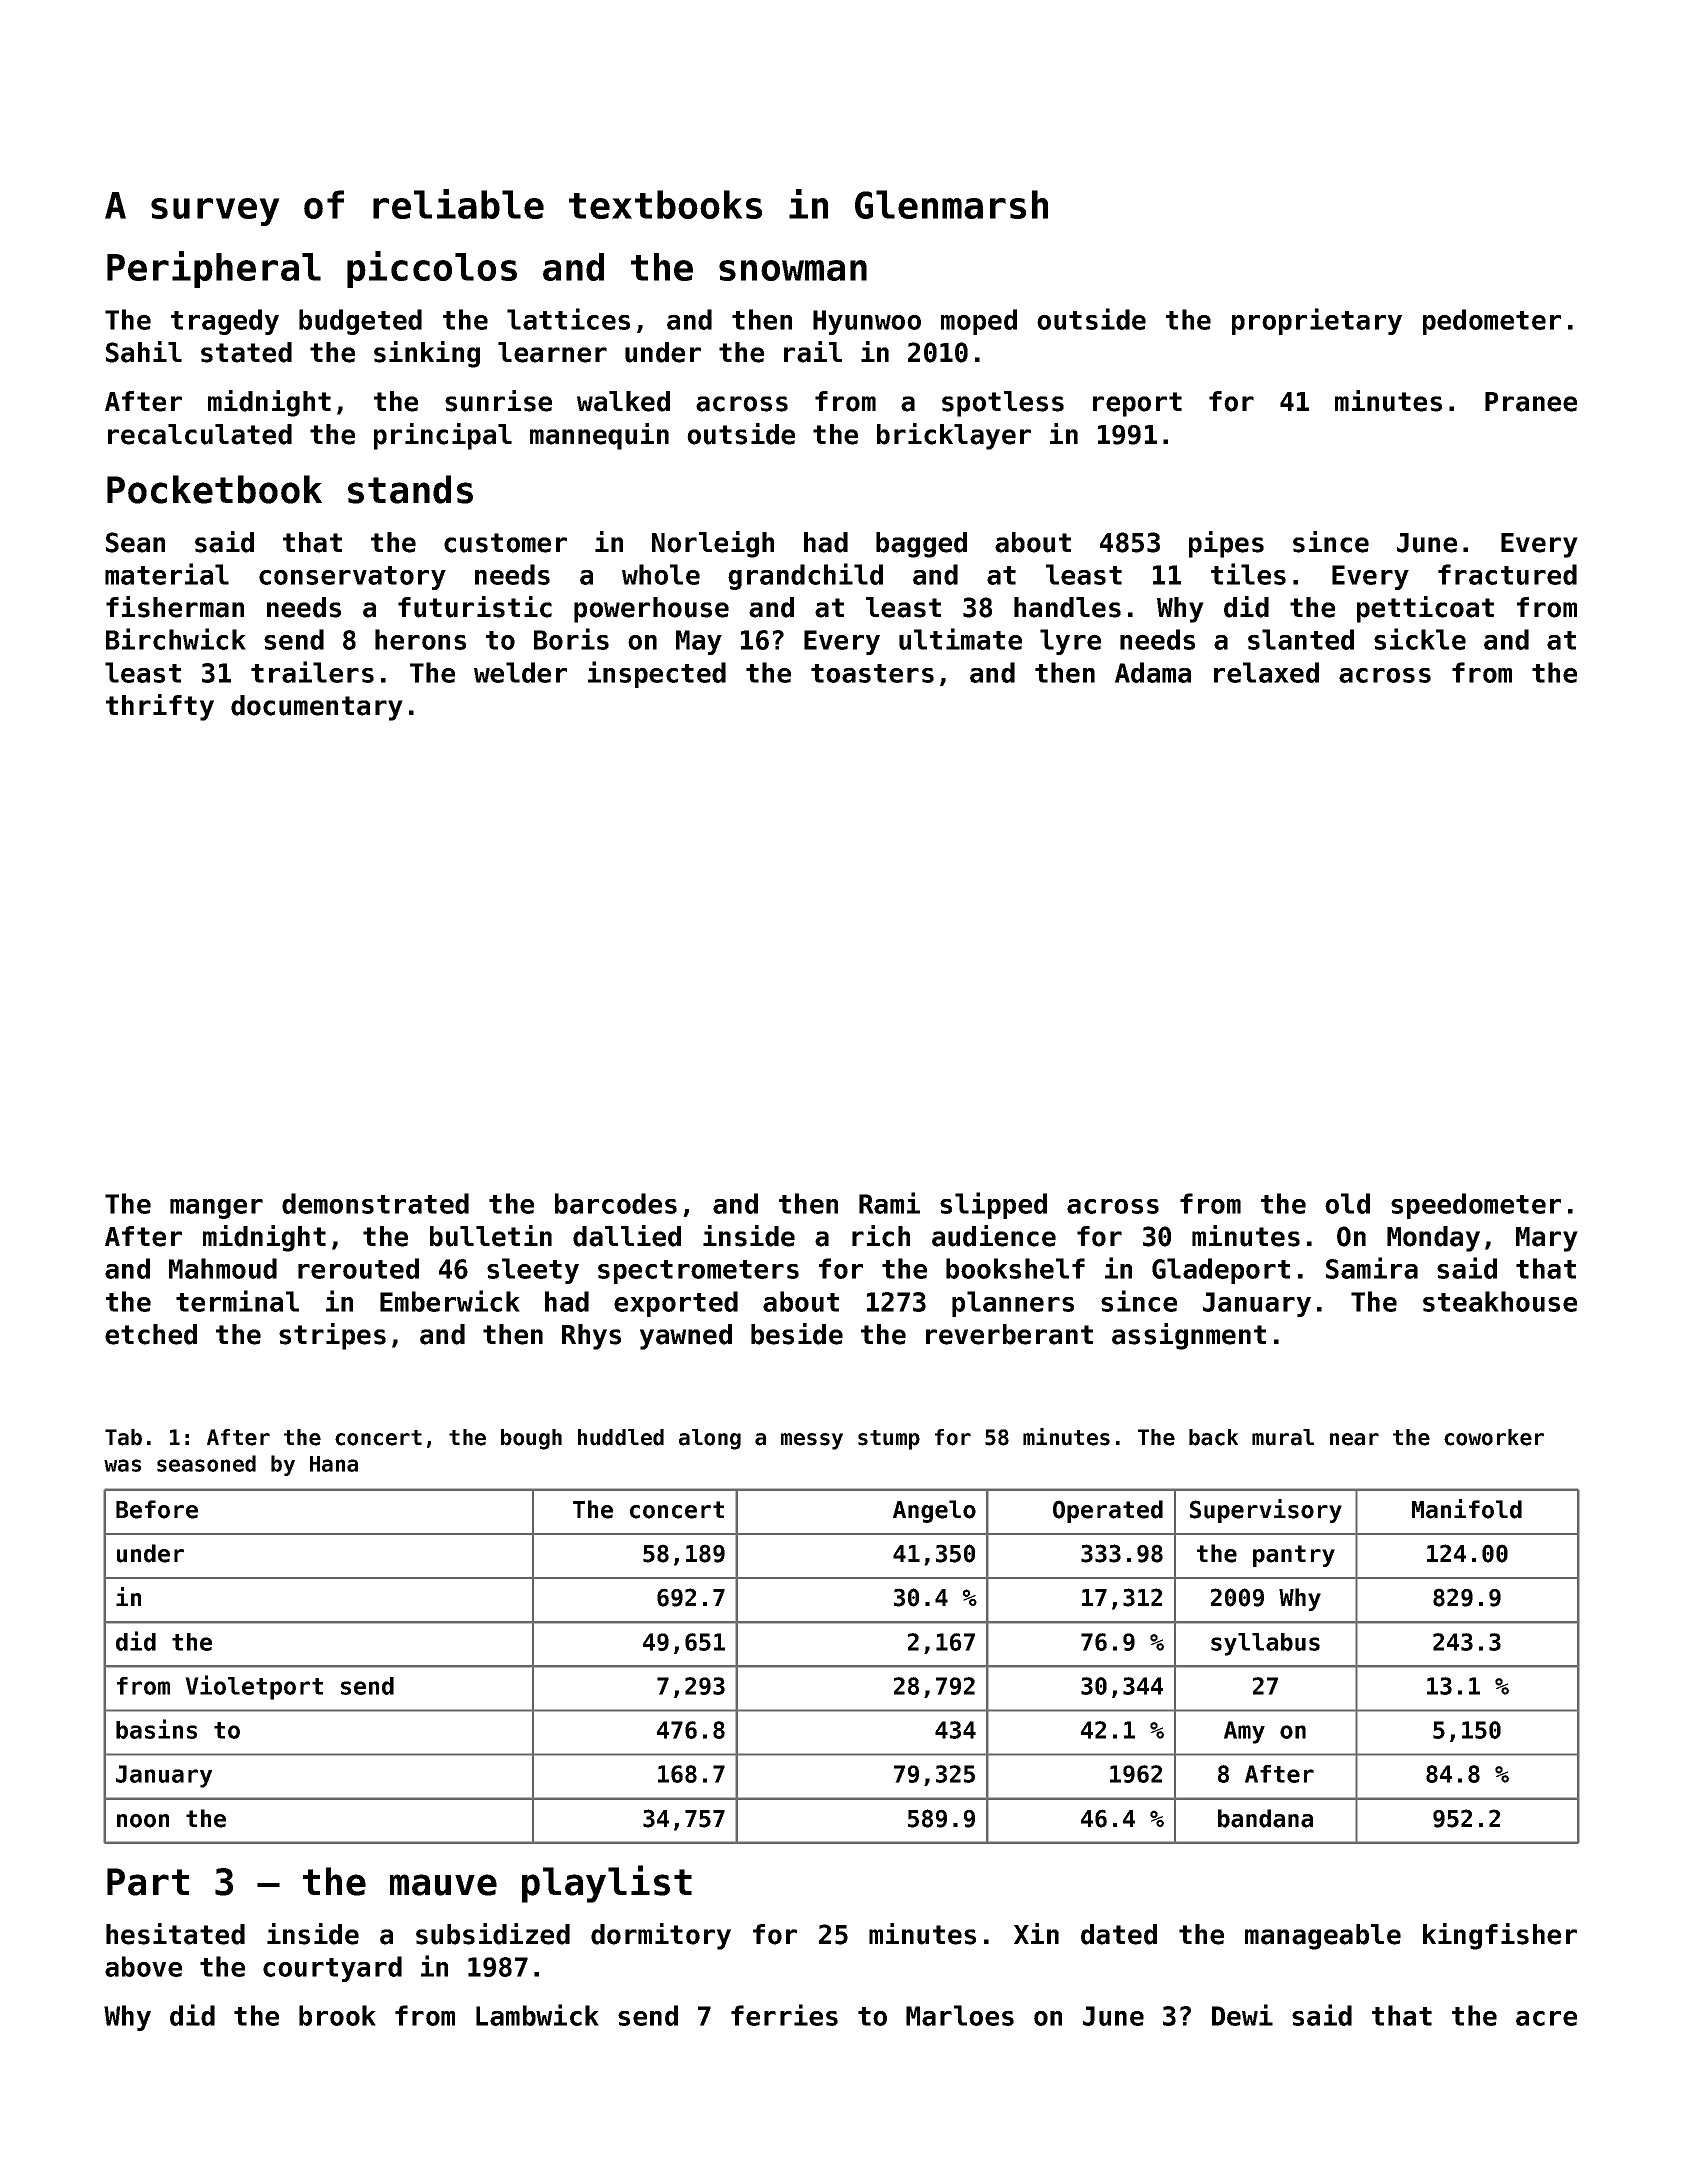  I want to click on Part, so click(148, 1882).
